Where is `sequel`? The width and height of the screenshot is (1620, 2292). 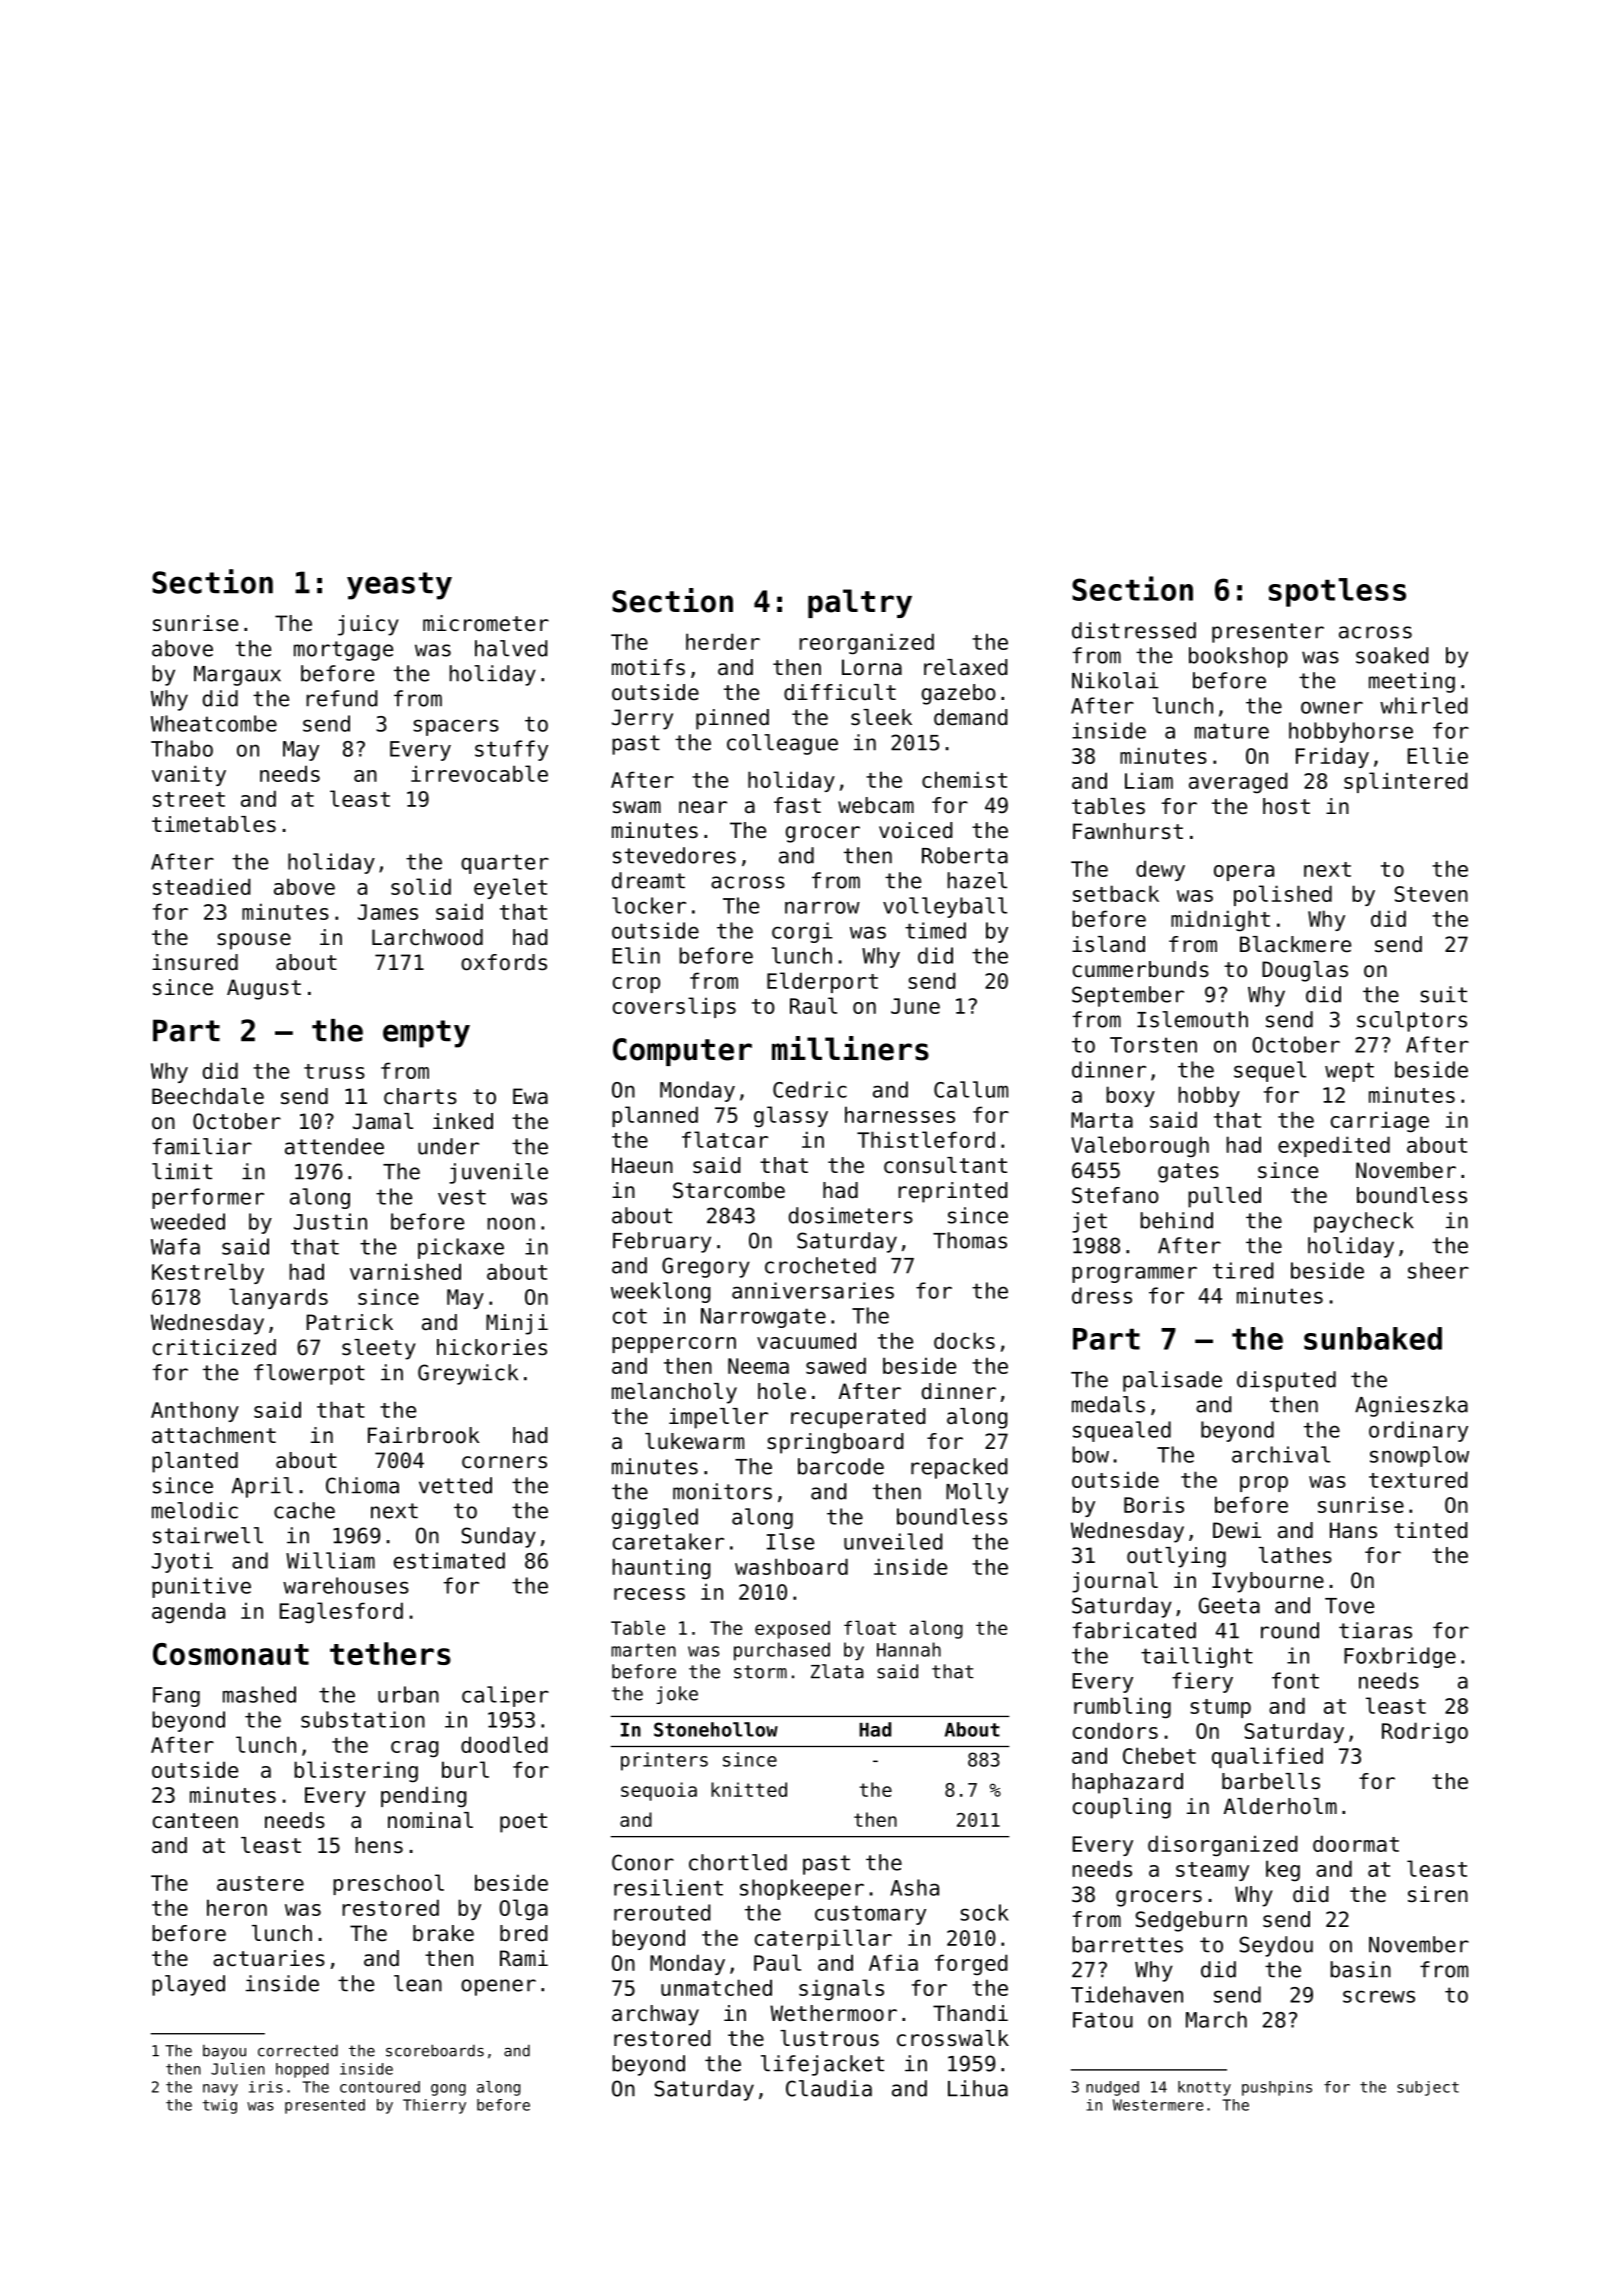
sequel is located at coordinates (1270, 1071).
